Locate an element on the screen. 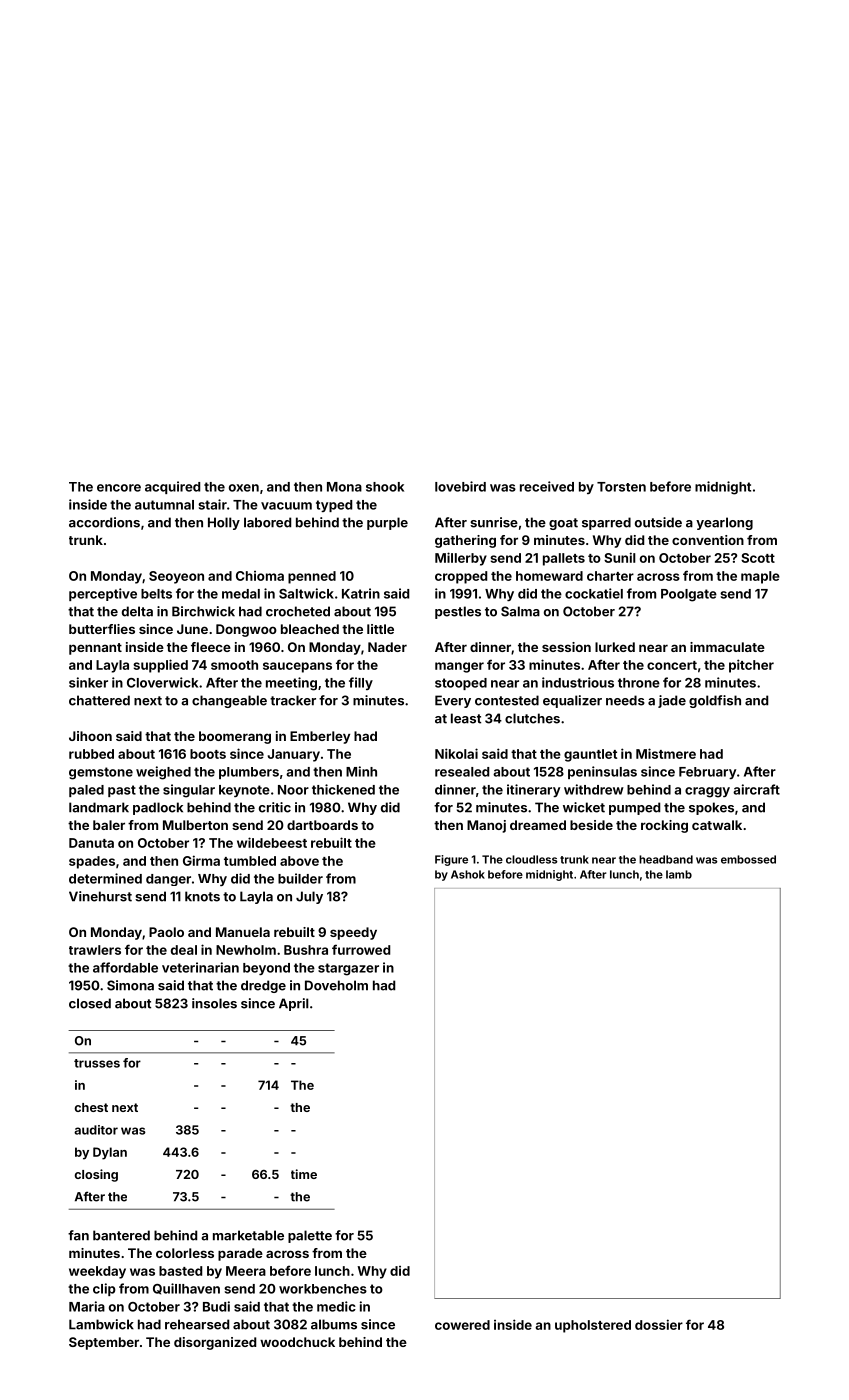  Torsten is located at coordinates (621, 487).
